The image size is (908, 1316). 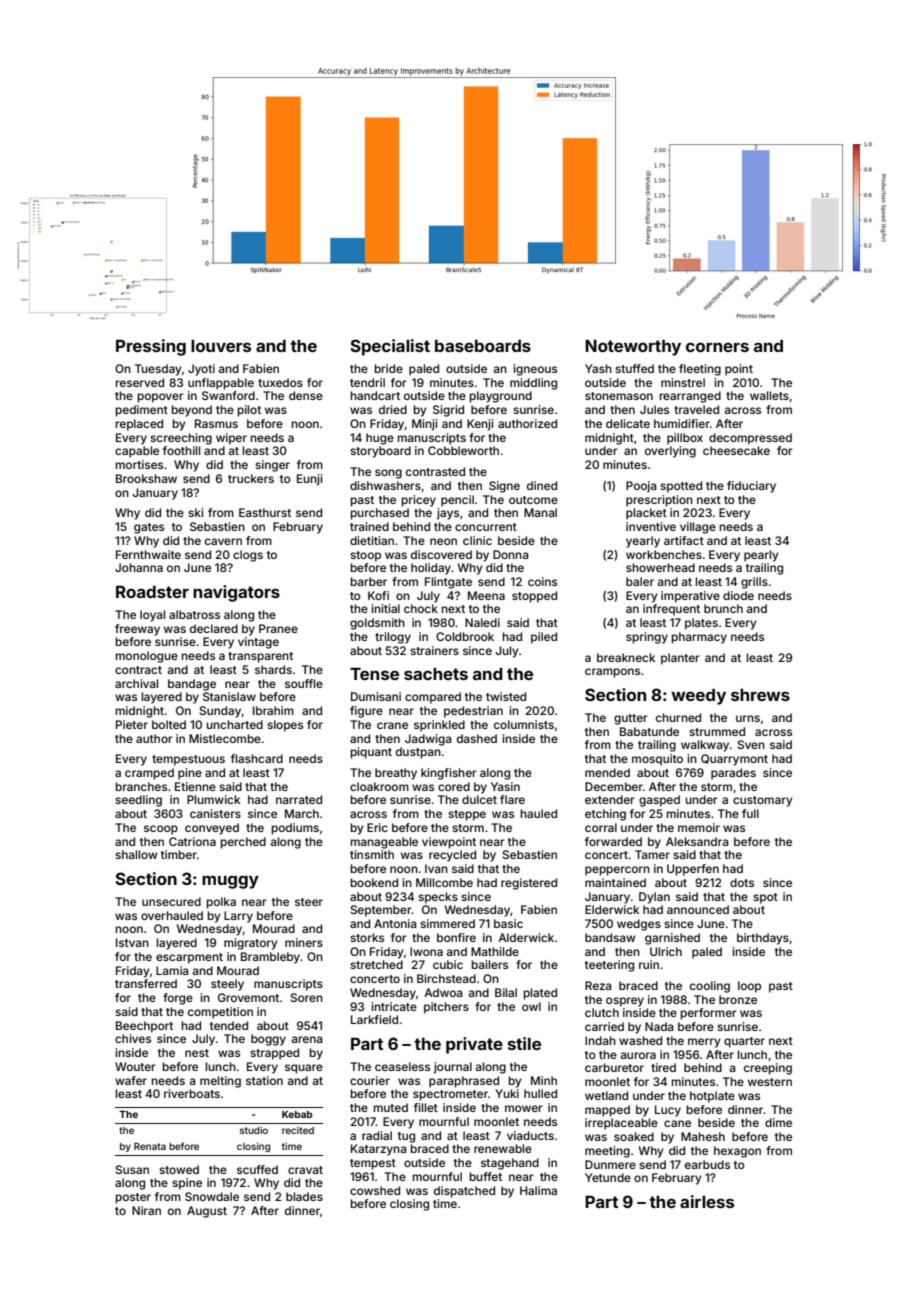 I want to click on reserved, so click(x=139, y=382).
